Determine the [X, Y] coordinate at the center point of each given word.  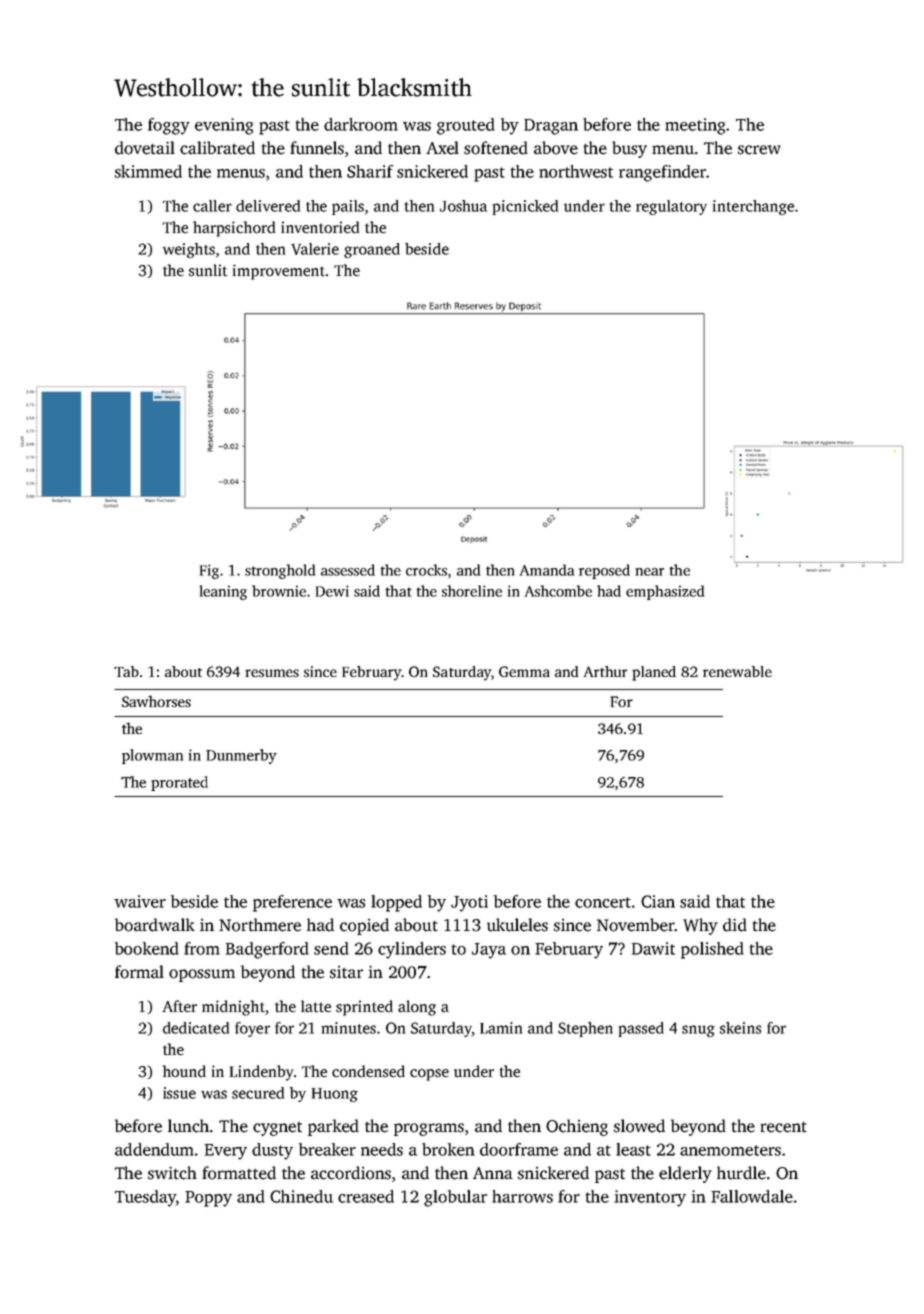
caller [212, 206]
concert [603, 902]
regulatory [671, 207]
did [735, 925]
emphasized [665, 592]
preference [292, 903]
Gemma [524, 671]
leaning [223, 592]
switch [172, 1173]
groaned [372, 250]
